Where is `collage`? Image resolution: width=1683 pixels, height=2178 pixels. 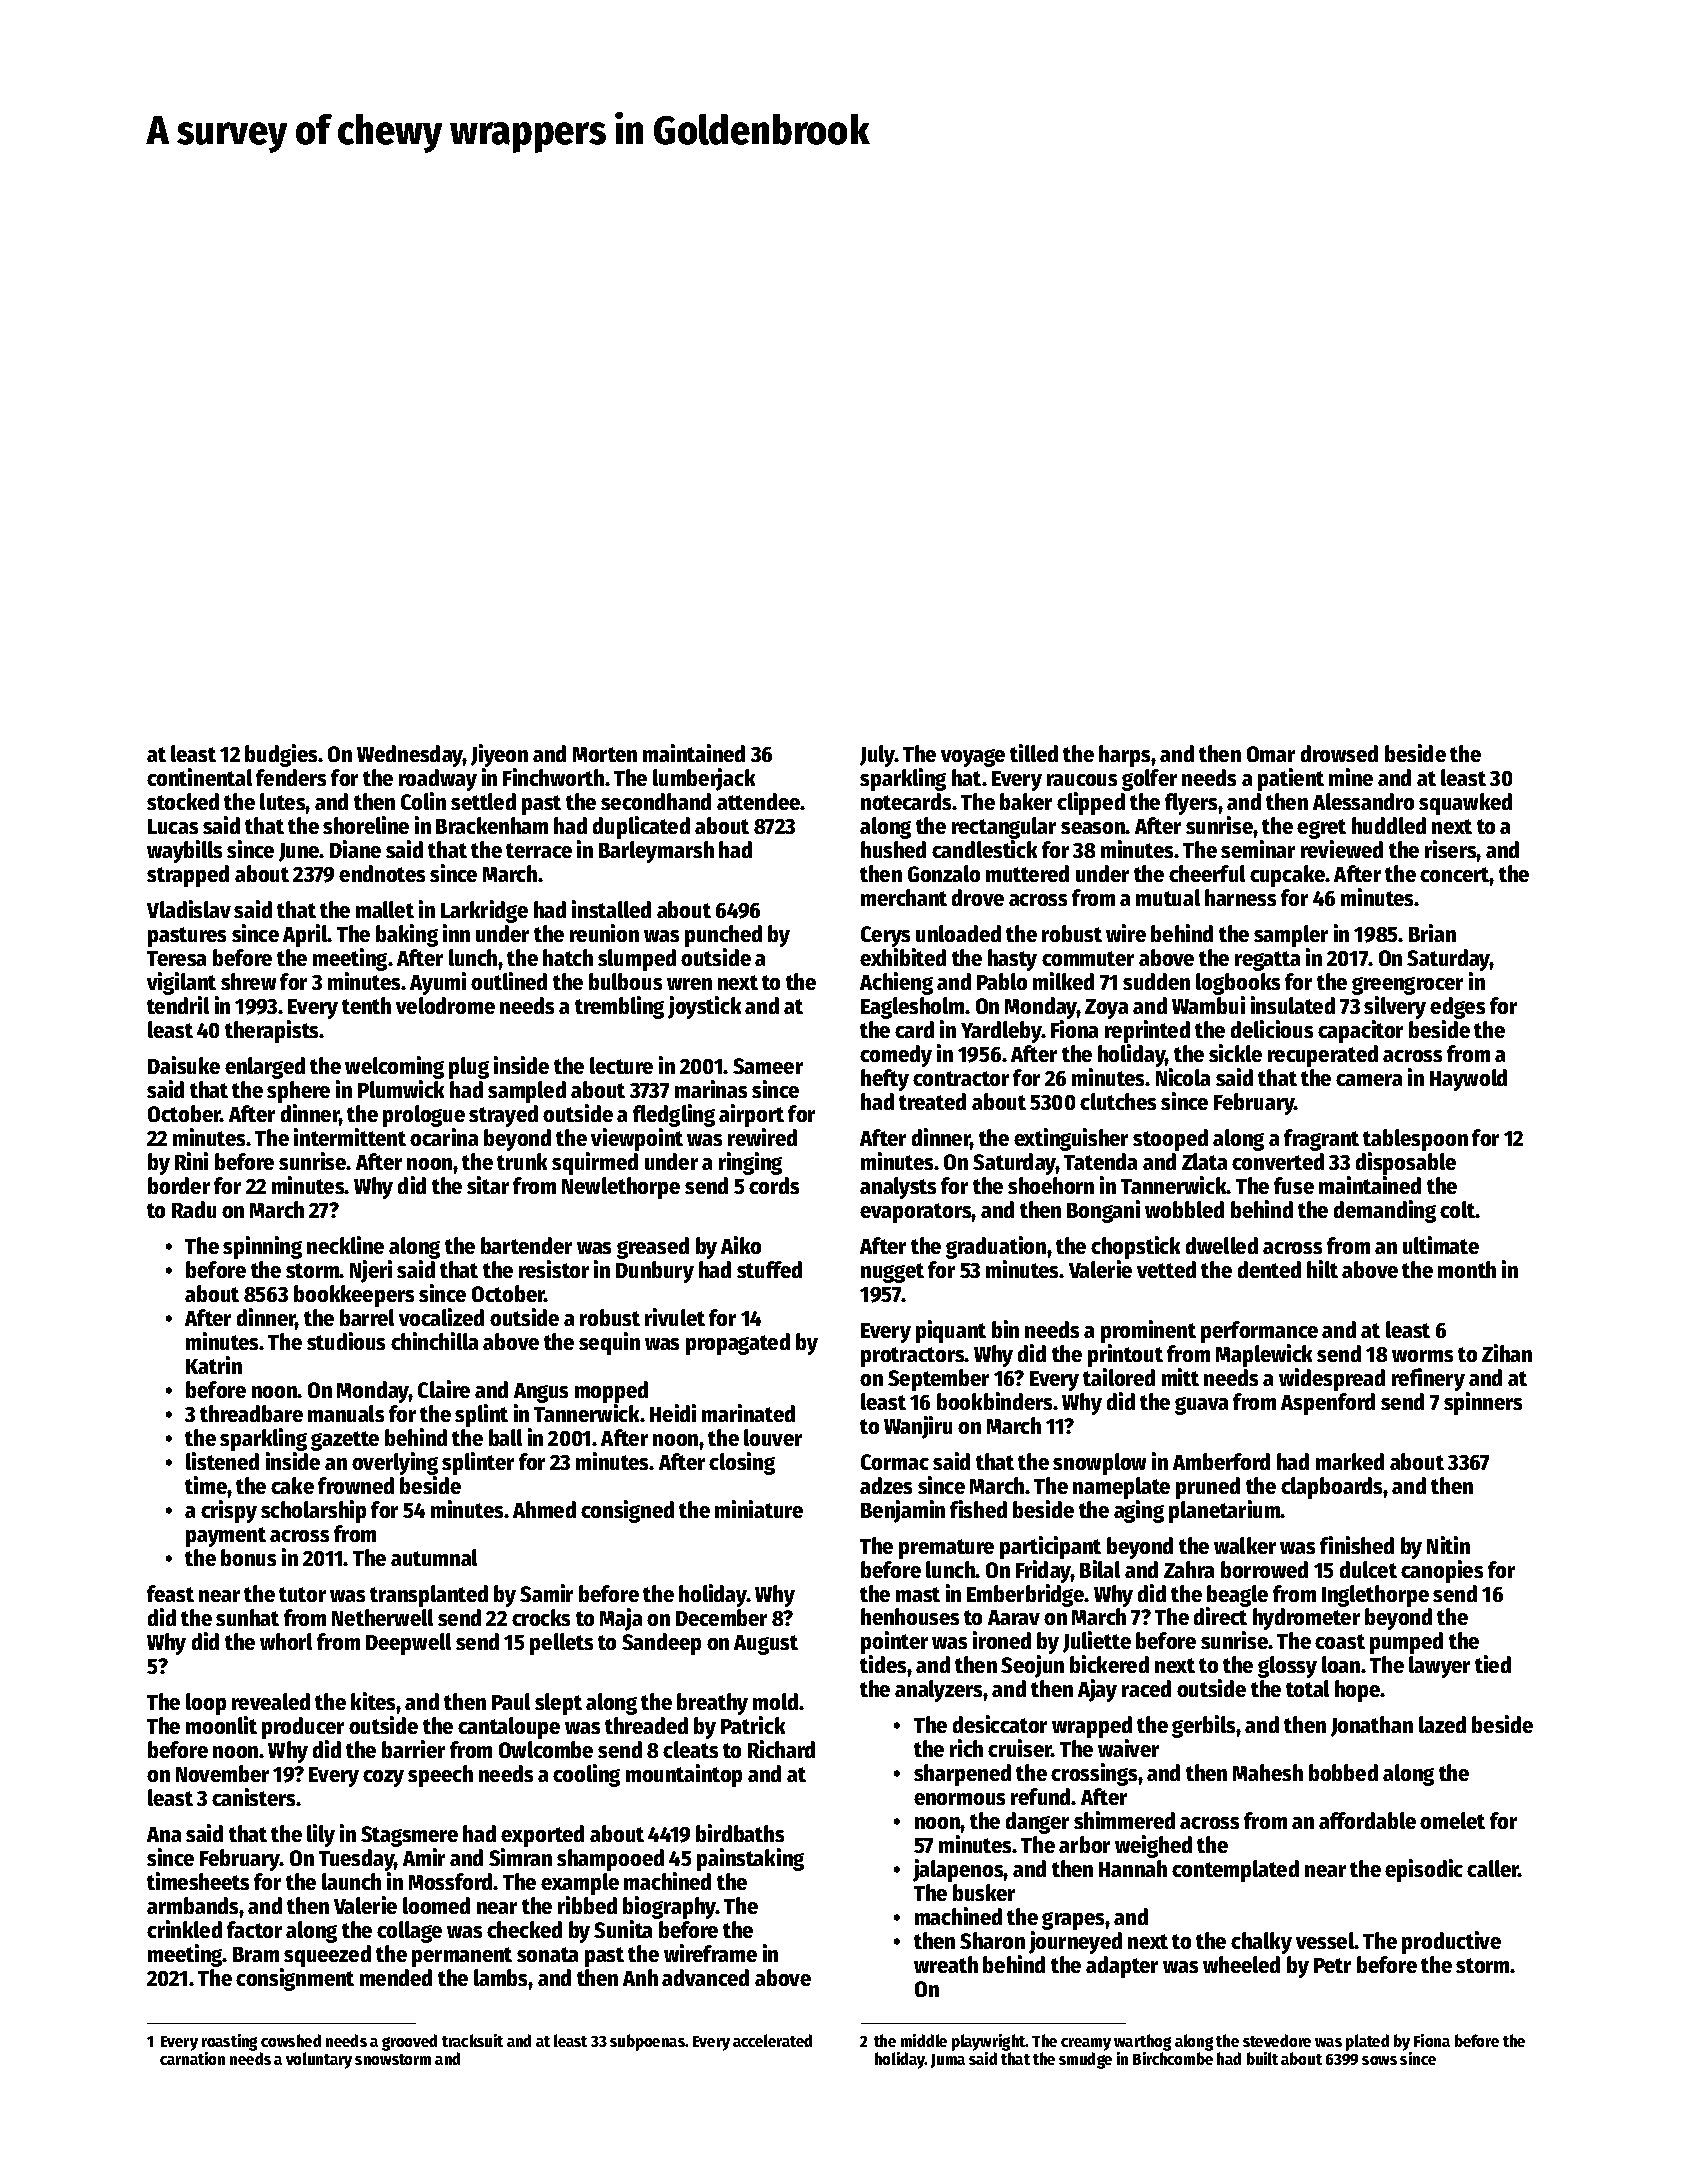 collage is located at coordinates (409, 1932).
